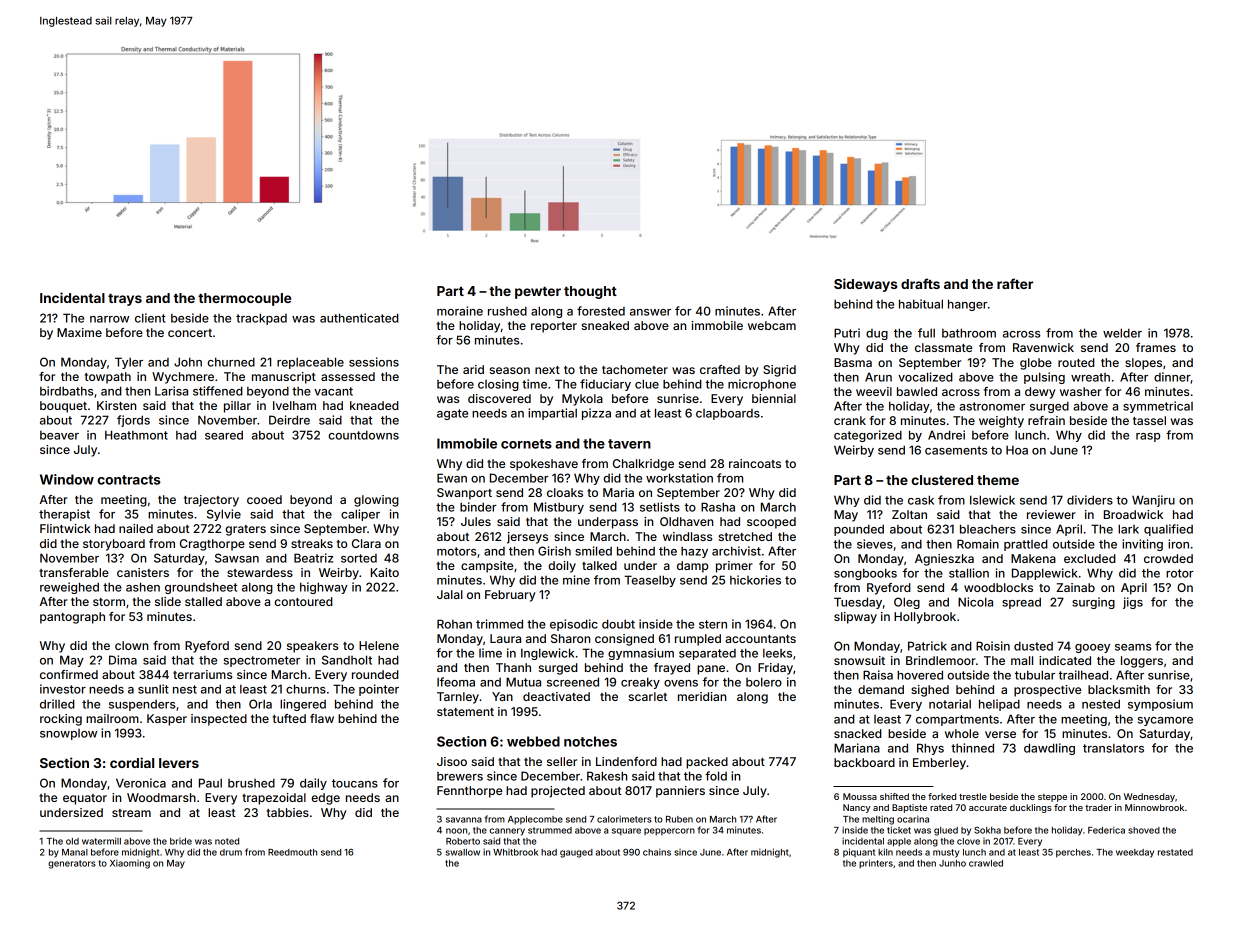 The height and width of the document is (952, 1233). Describe the element at coordinates (1165, 721) in the document. I see `sycamore` at that location.
